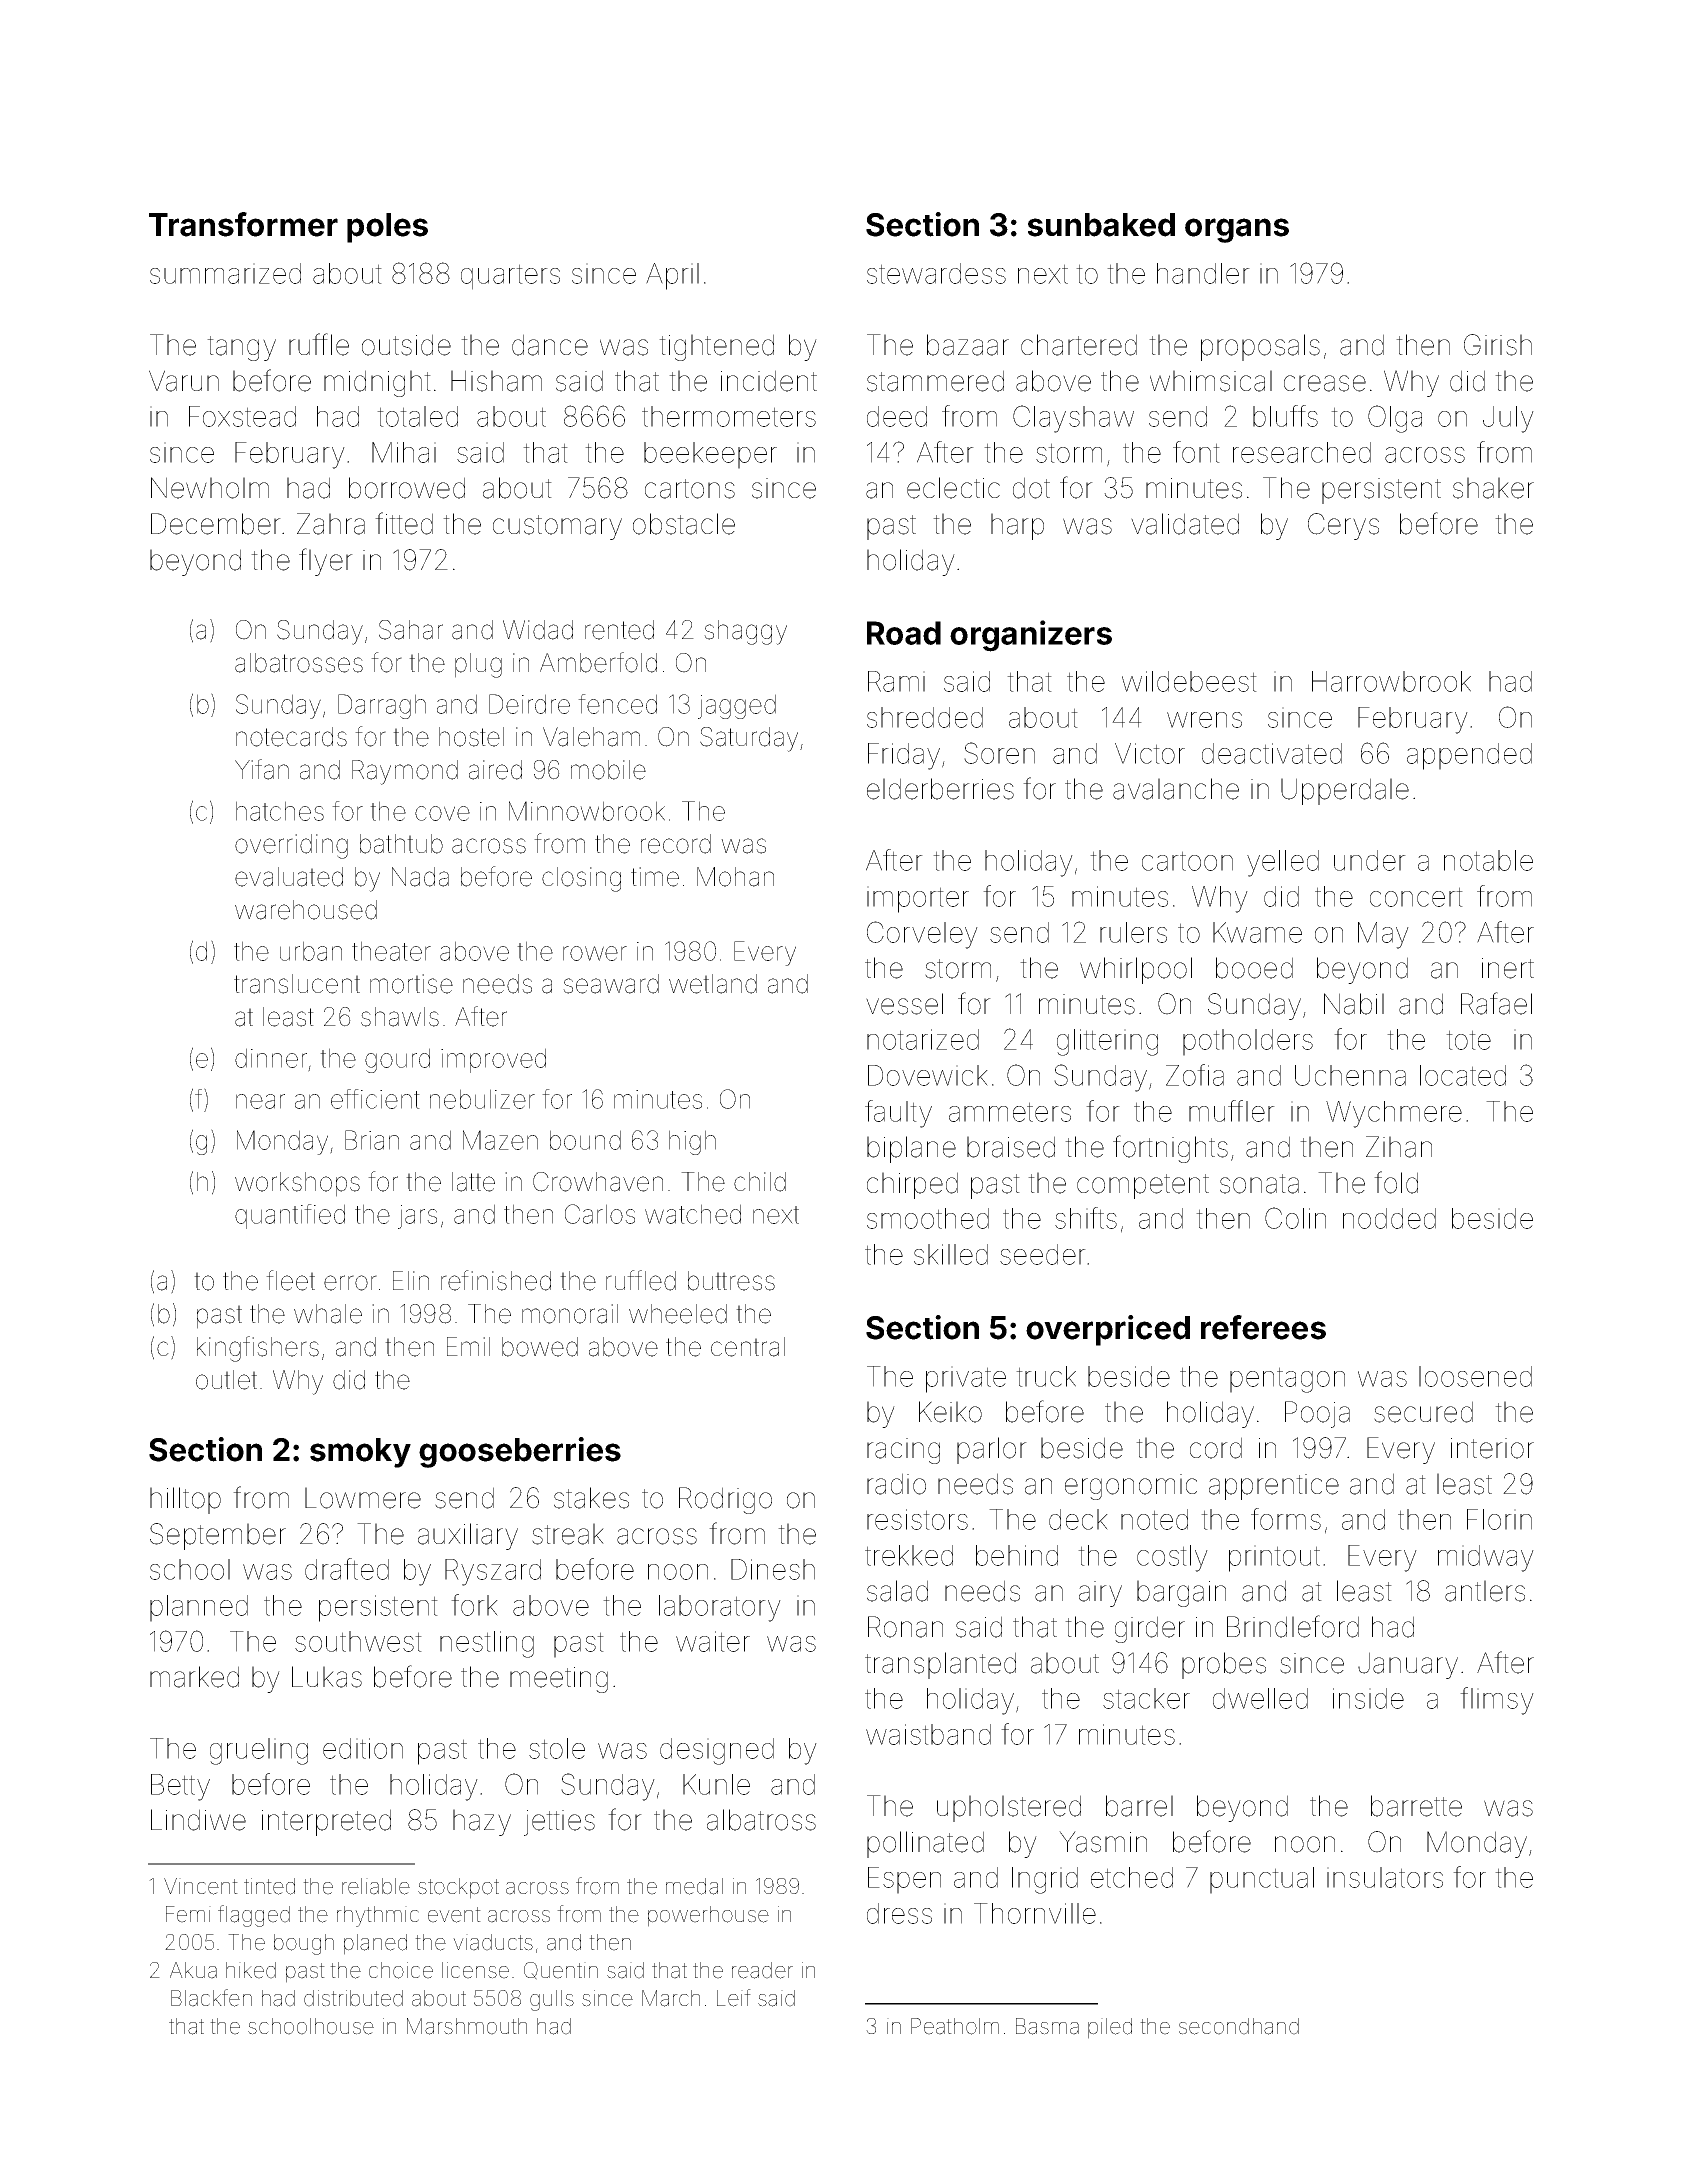 Image resolution: width=1683 pixels, height=2178 pixels. Describe the element at coordinates (496, 1280) in the page. I see `refinished` at that location.
